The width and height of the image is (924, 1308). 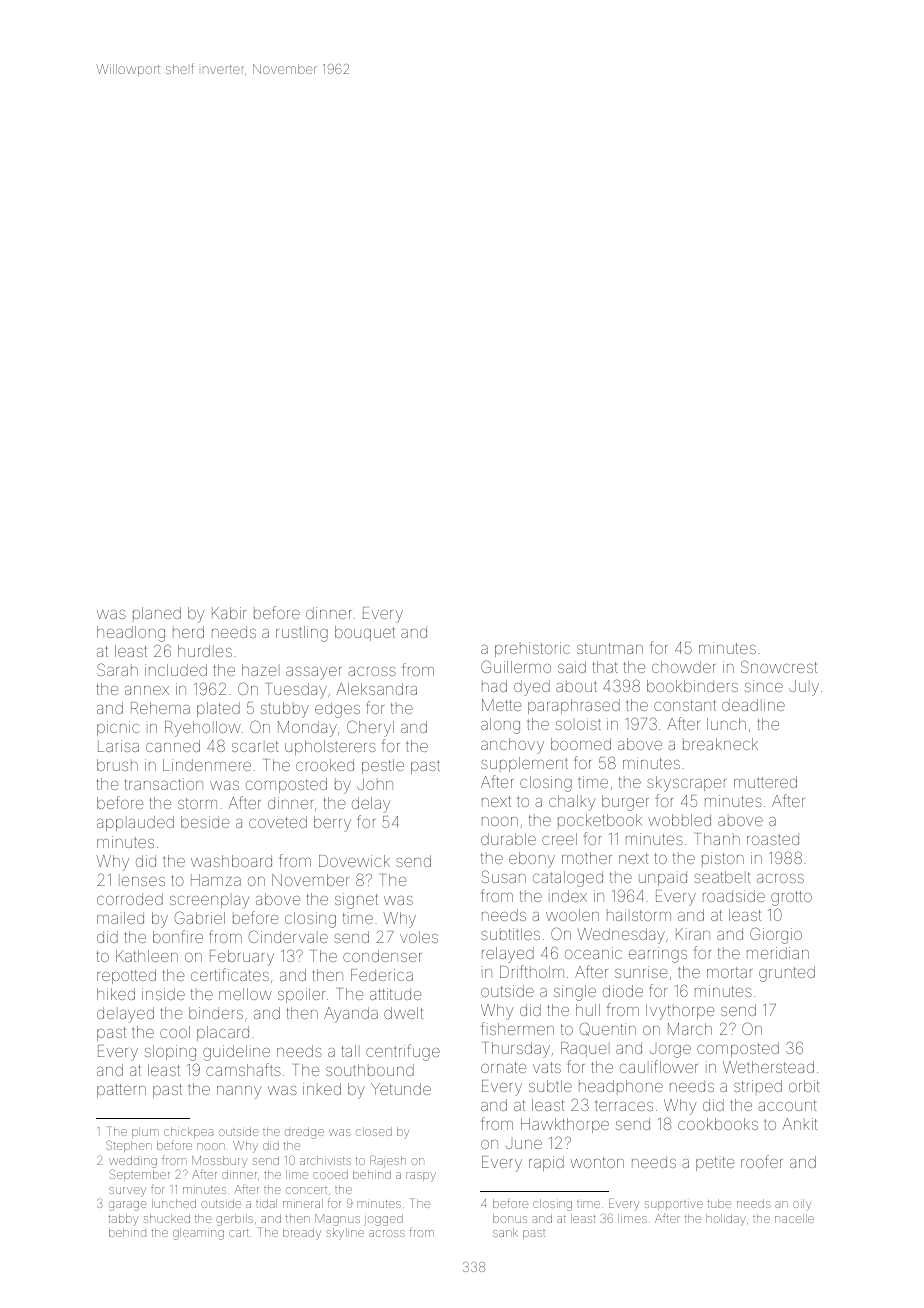 What do you see at coordinates (365, 633) in the image?
I see `bouquet` at bounding box center [365, 633].
